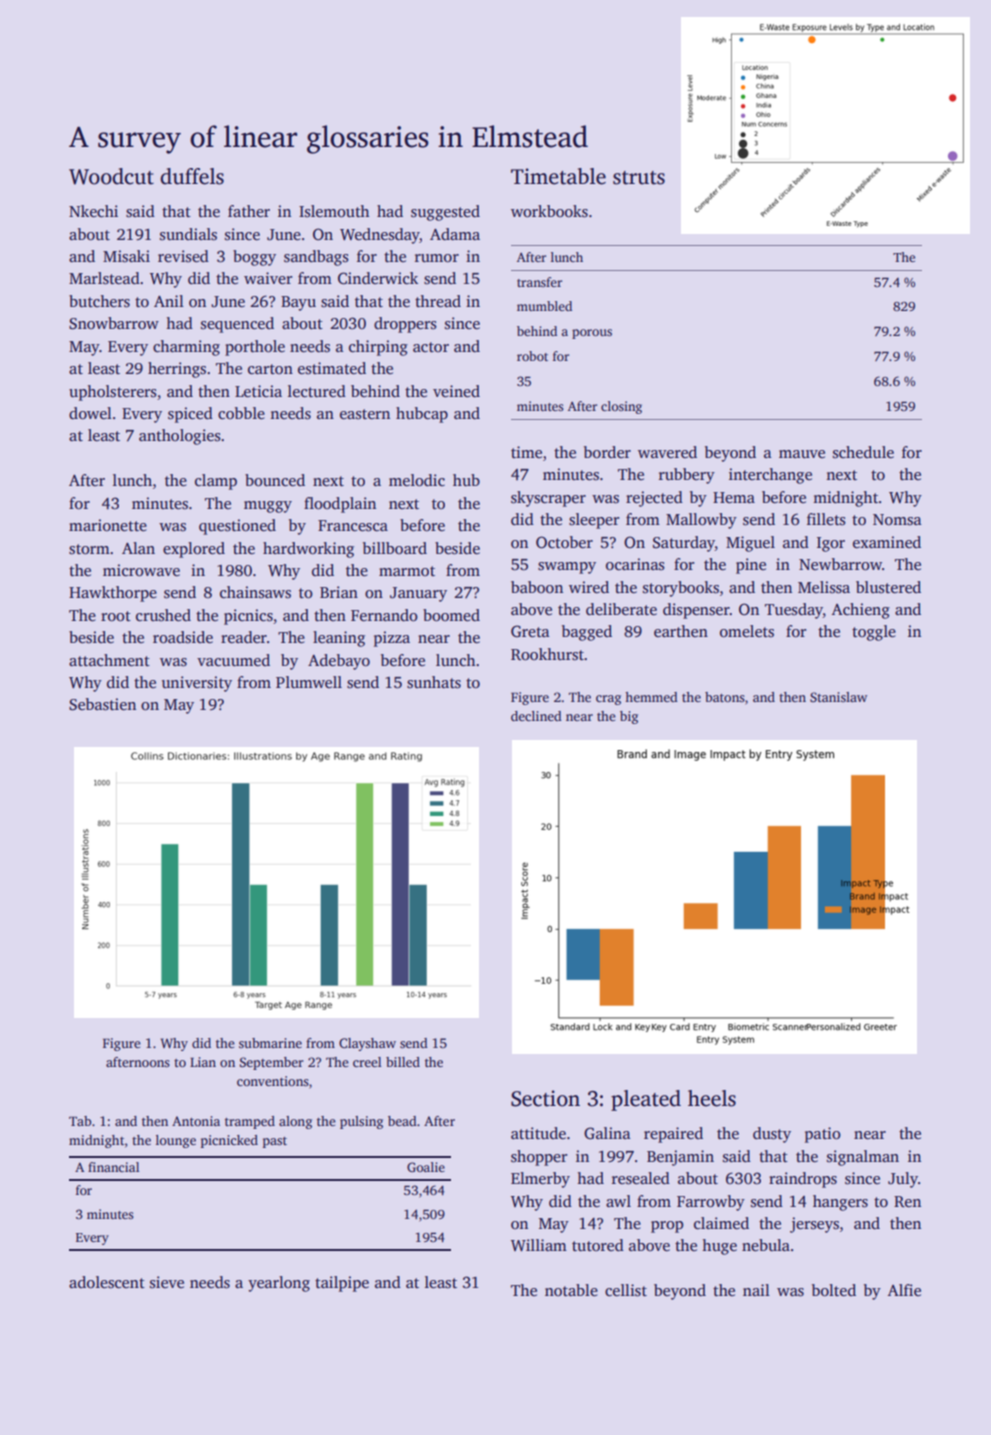 This document has width=991, height=1435. Describe the element at coordinates (639, 178) in the document. I see `struts` at that location.
